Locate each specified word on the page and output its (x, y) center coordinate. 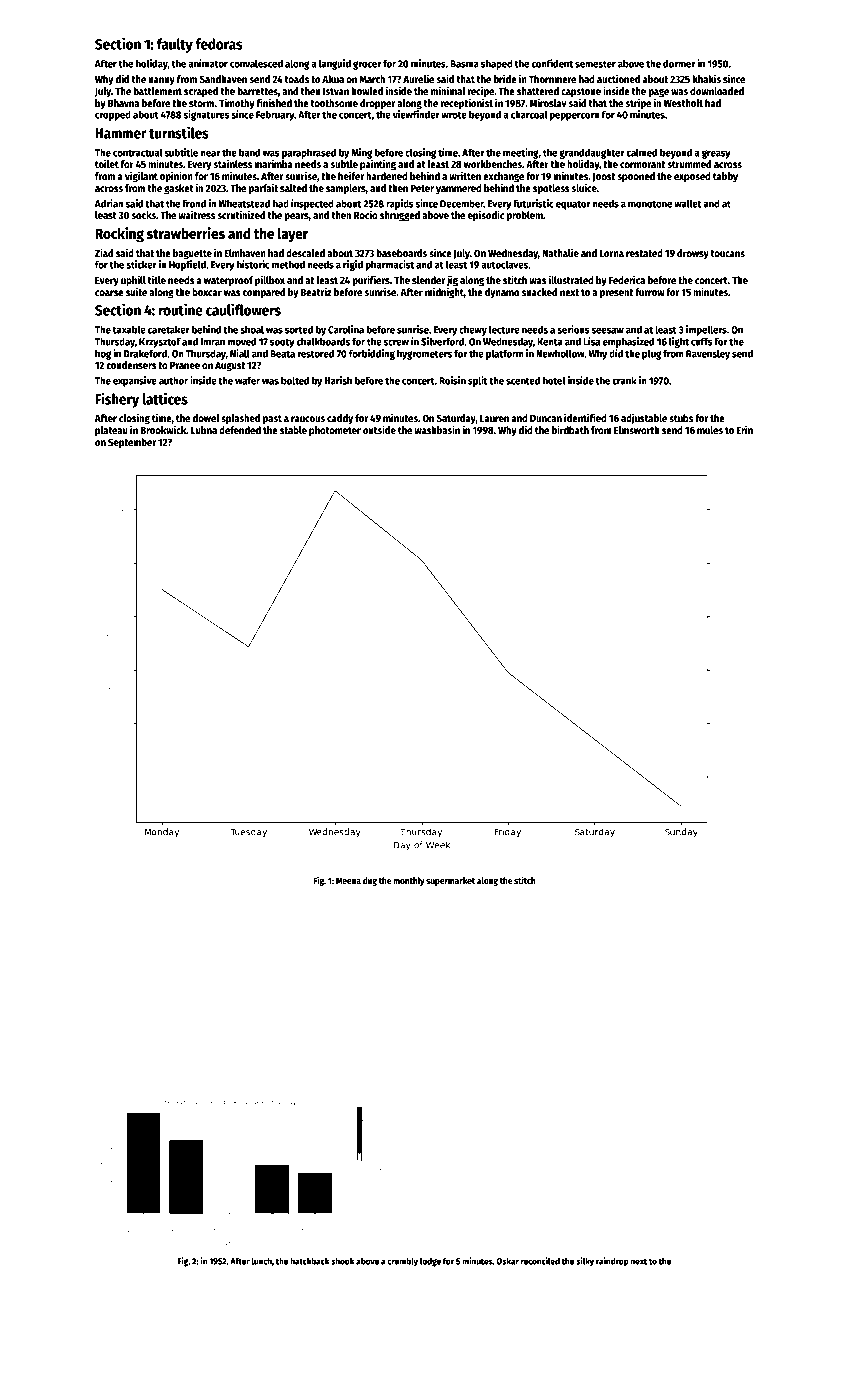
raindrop (612, 1262)
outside (379, 429)
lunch (261, 1261)
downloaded (717, 91)
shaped (497, 64)
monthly (409, 881)
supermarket (450, 881)
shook (342, 1261)
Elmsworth (637, 430)
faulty (175, 45)
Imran (213, 342)
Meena (348, 880)
